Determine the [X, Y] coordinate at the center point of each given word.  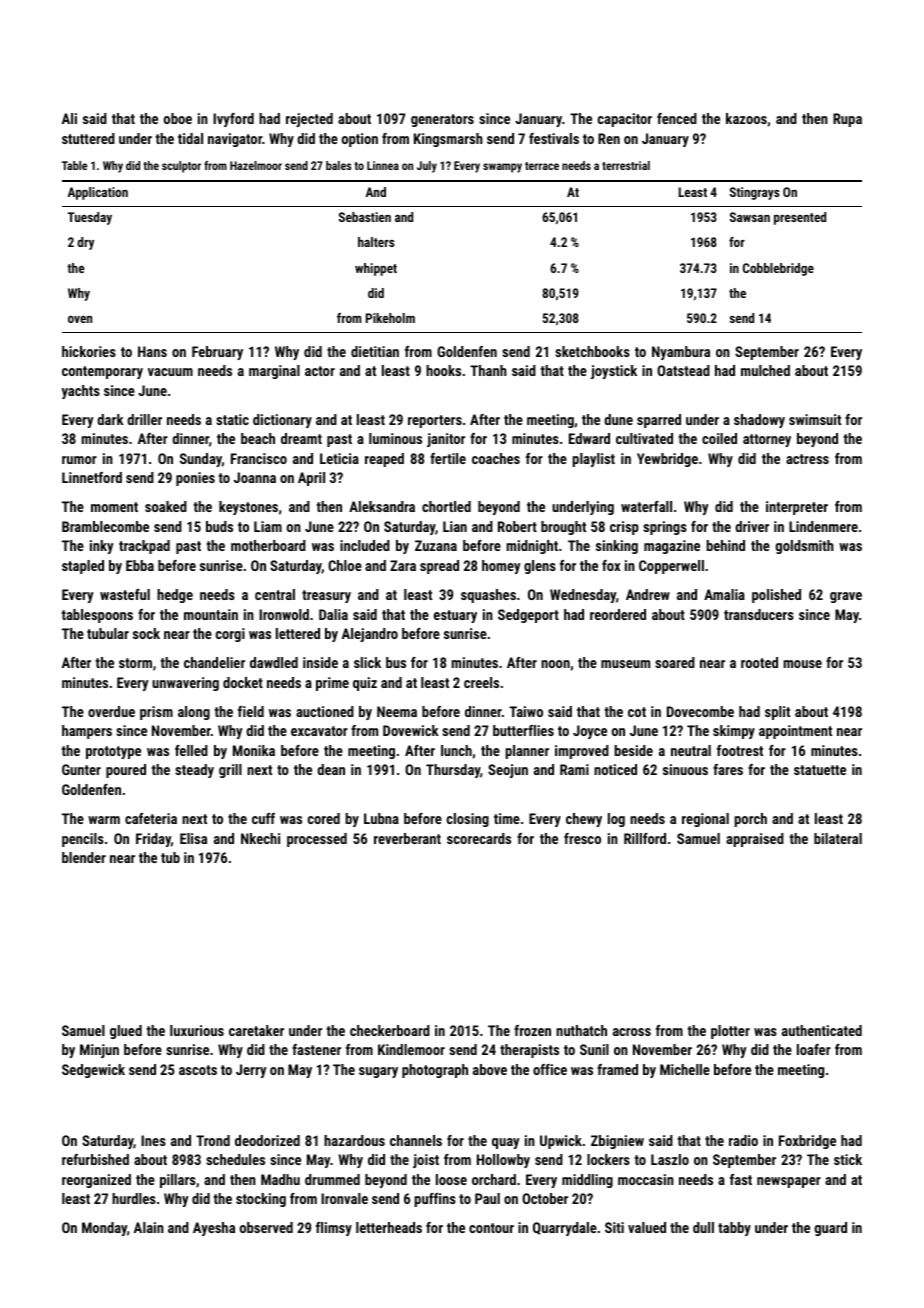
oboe [178, 118]
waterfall [646, 506]
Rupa [847, 120]
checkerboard [390, 1030]
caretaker [256, 1030]
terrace [542, 166]
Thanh [488, 370]
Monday [104, 1229]
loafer [814, 1049]
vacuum [170, 372]
